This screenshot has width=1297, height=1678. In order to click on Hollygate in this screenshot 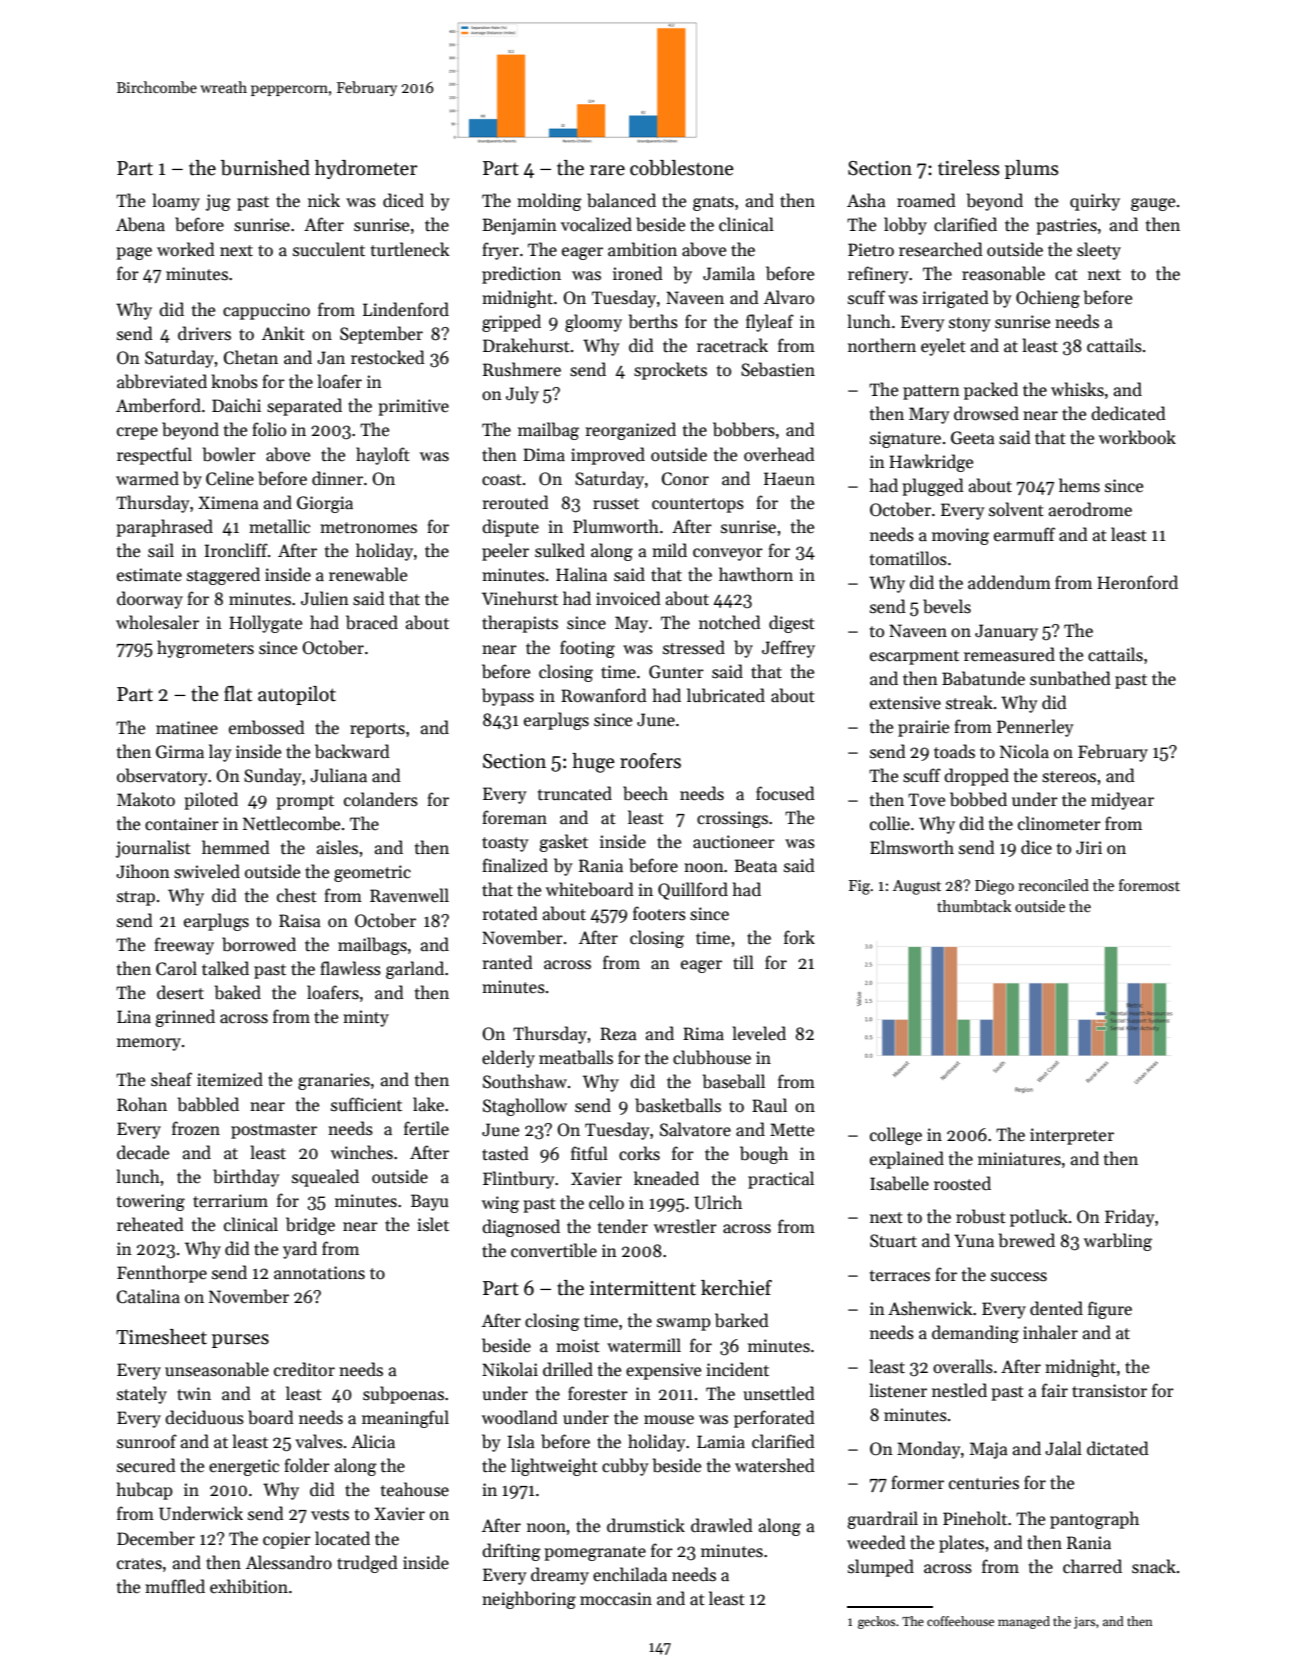, I will do `click(265, 624)`.
